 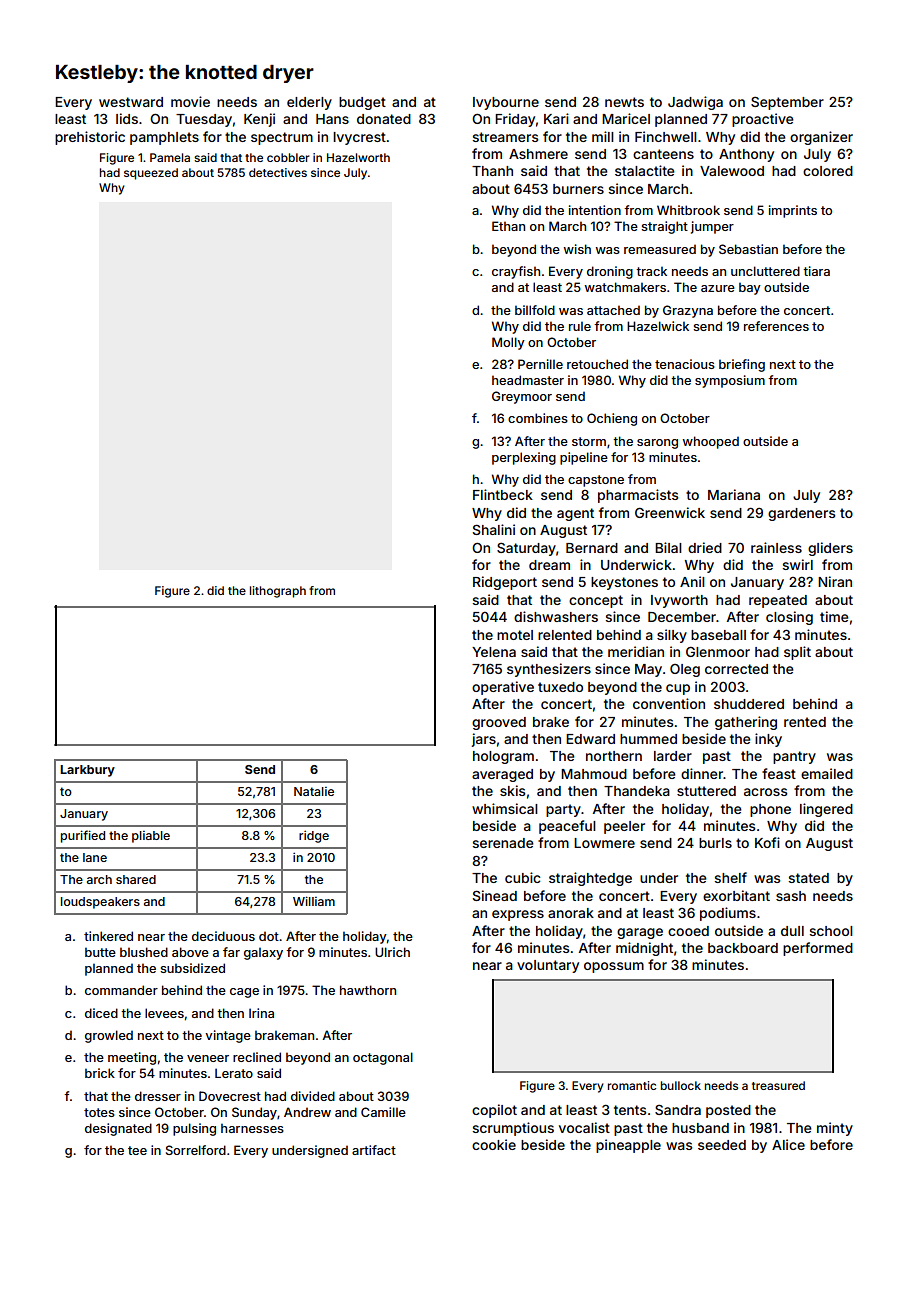 What do you see at coordinates (383, 1058) in the page?
I see `octagonal` at bounding box center [383, 1058].
